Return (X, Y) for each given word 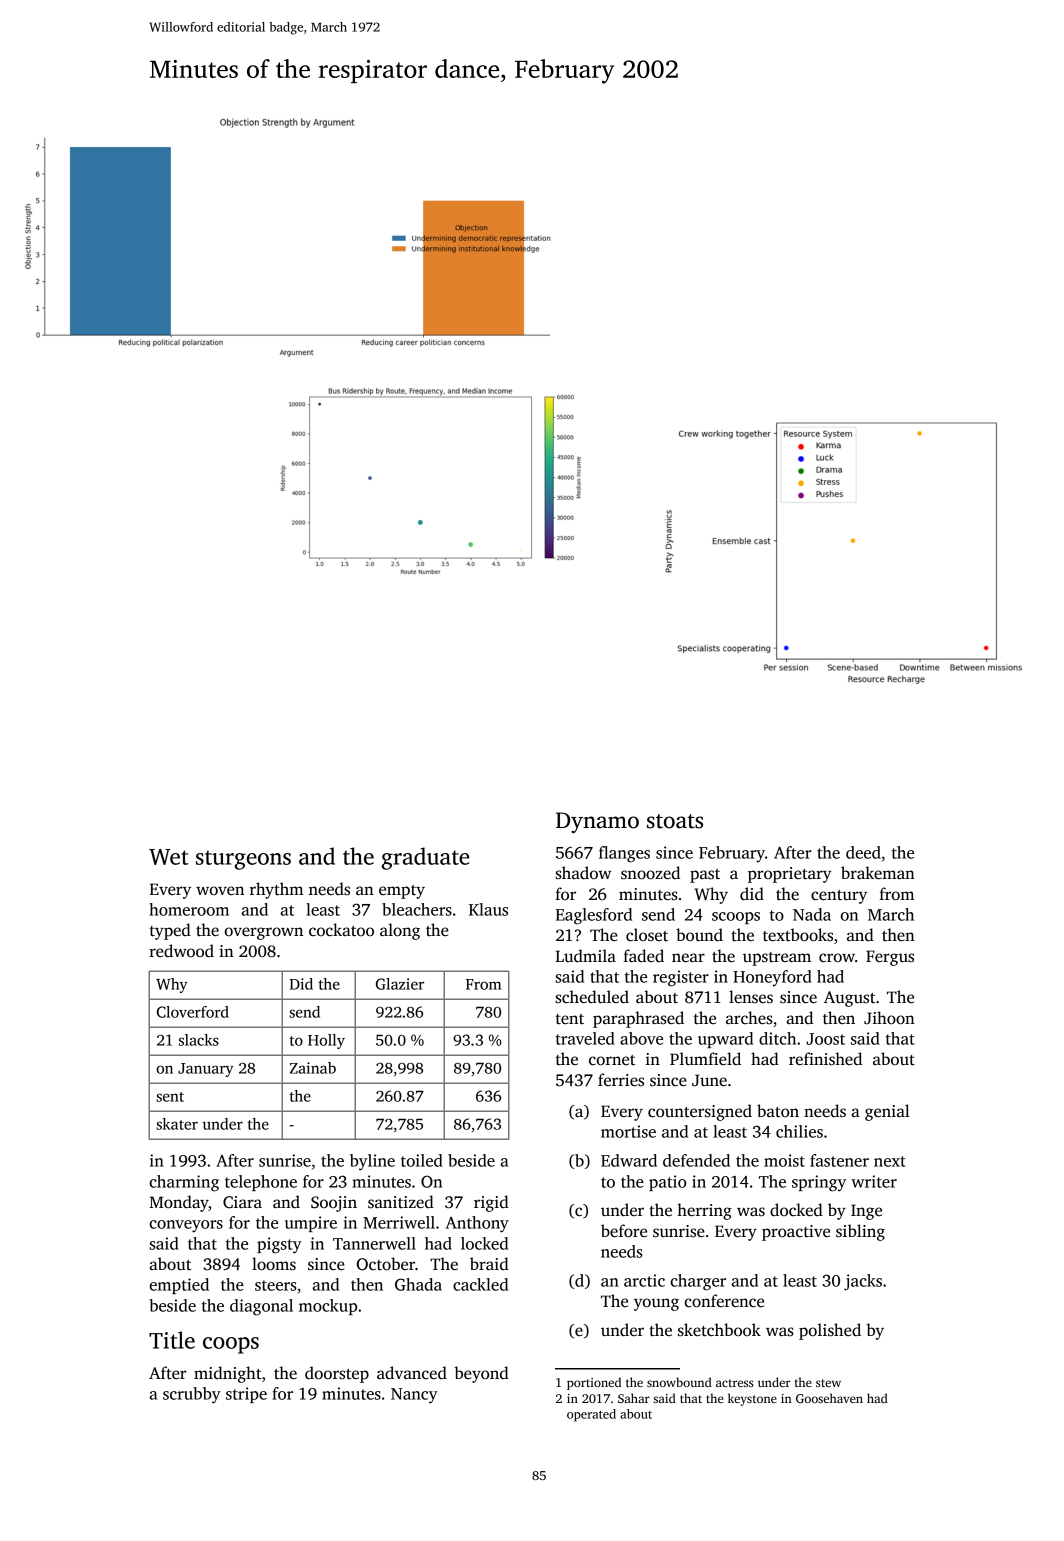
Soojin (334, 1204)
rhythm (276, 890)
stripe (246, 1395)
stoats (675, 821)
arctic (644, 1280)
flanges (624, 854)
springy (819, 1183)
